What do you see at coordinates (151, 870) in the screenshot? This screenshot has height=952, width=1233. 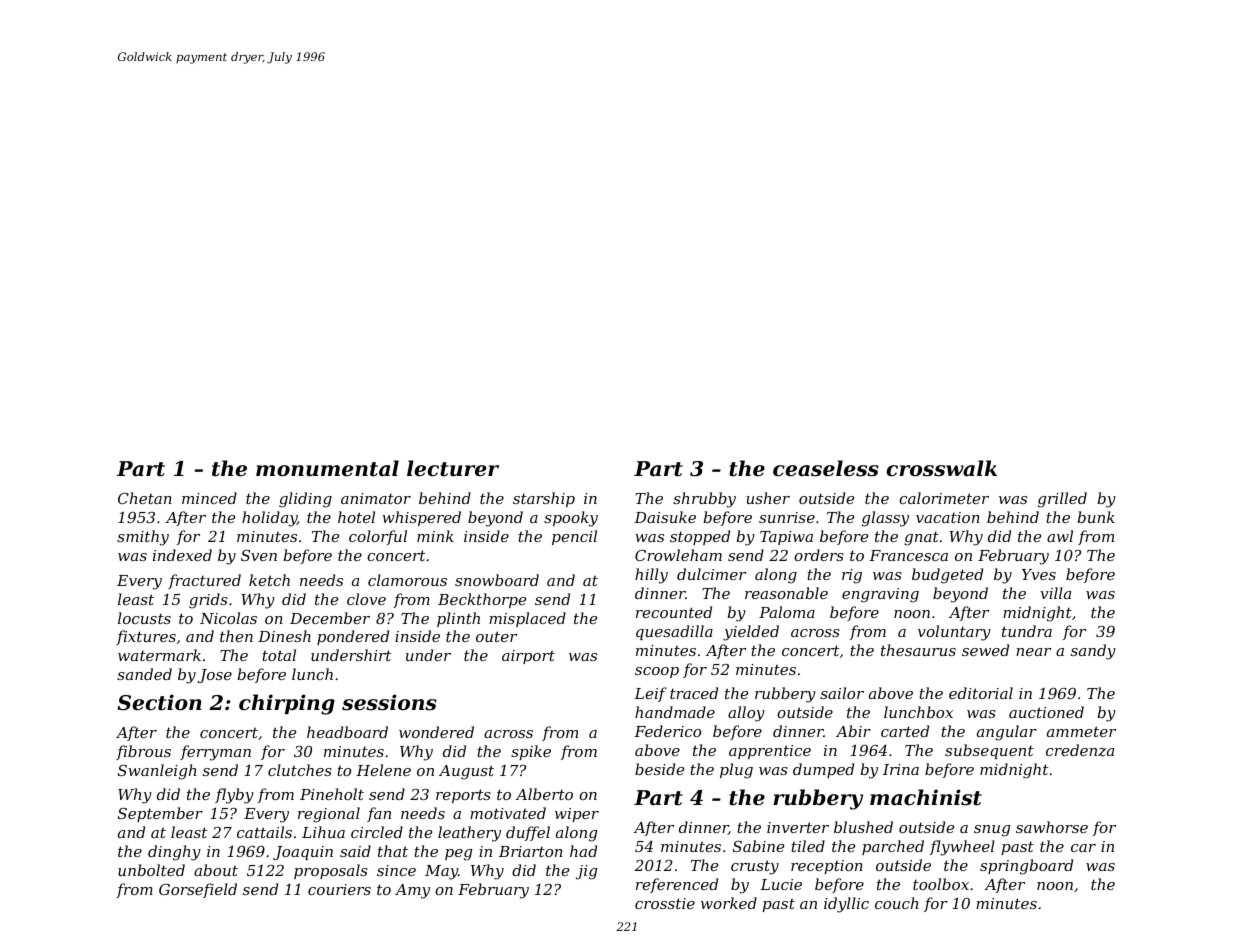 I see `unbolted` at bounding box center [151, 870].
